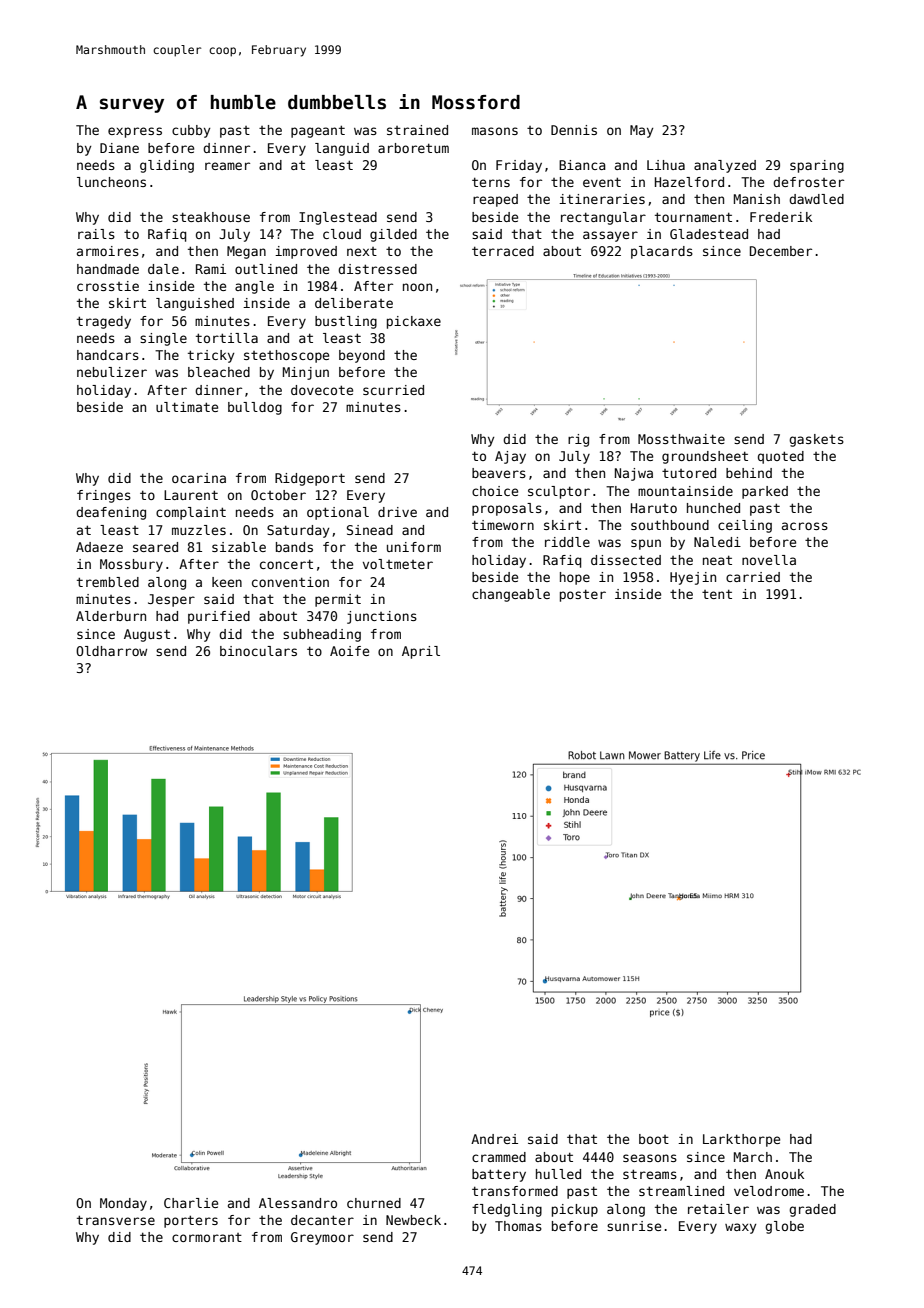  I want to click on noon, so click(417, 287).
